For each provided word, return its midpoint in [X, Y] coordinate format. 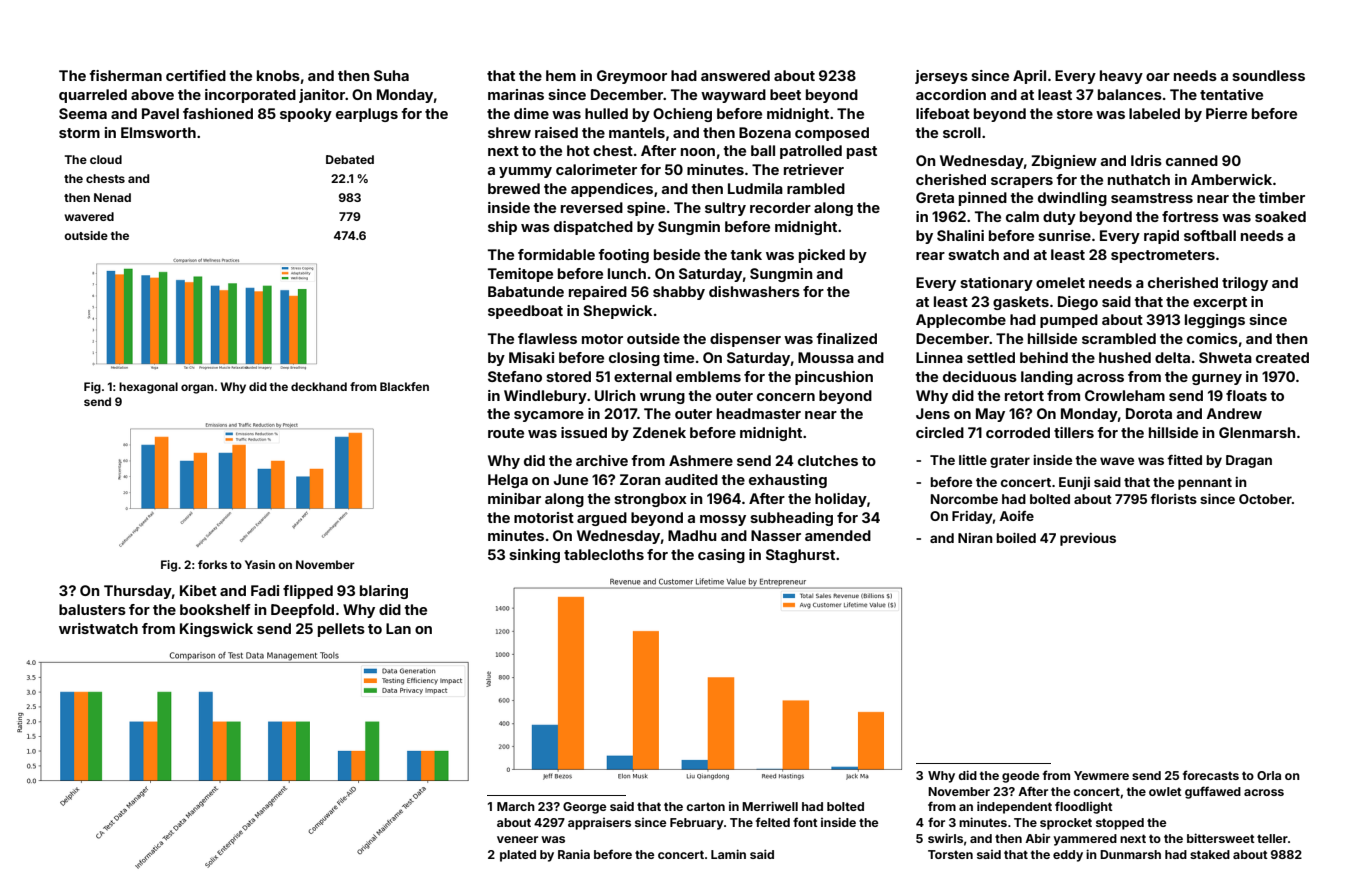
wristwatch [98, 628]
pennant [1205, 484]
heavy [1121, 77]
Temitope [520, 275]
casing [721, 556]
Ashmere [701, 460]
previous [1088, 539]
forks [212, 564]
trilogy [1245, 284]
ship [502, 228]
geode [1020, 777]
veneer [517, 839]
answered [735, 75]
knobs [278, 75]
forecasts [1211, 775]
